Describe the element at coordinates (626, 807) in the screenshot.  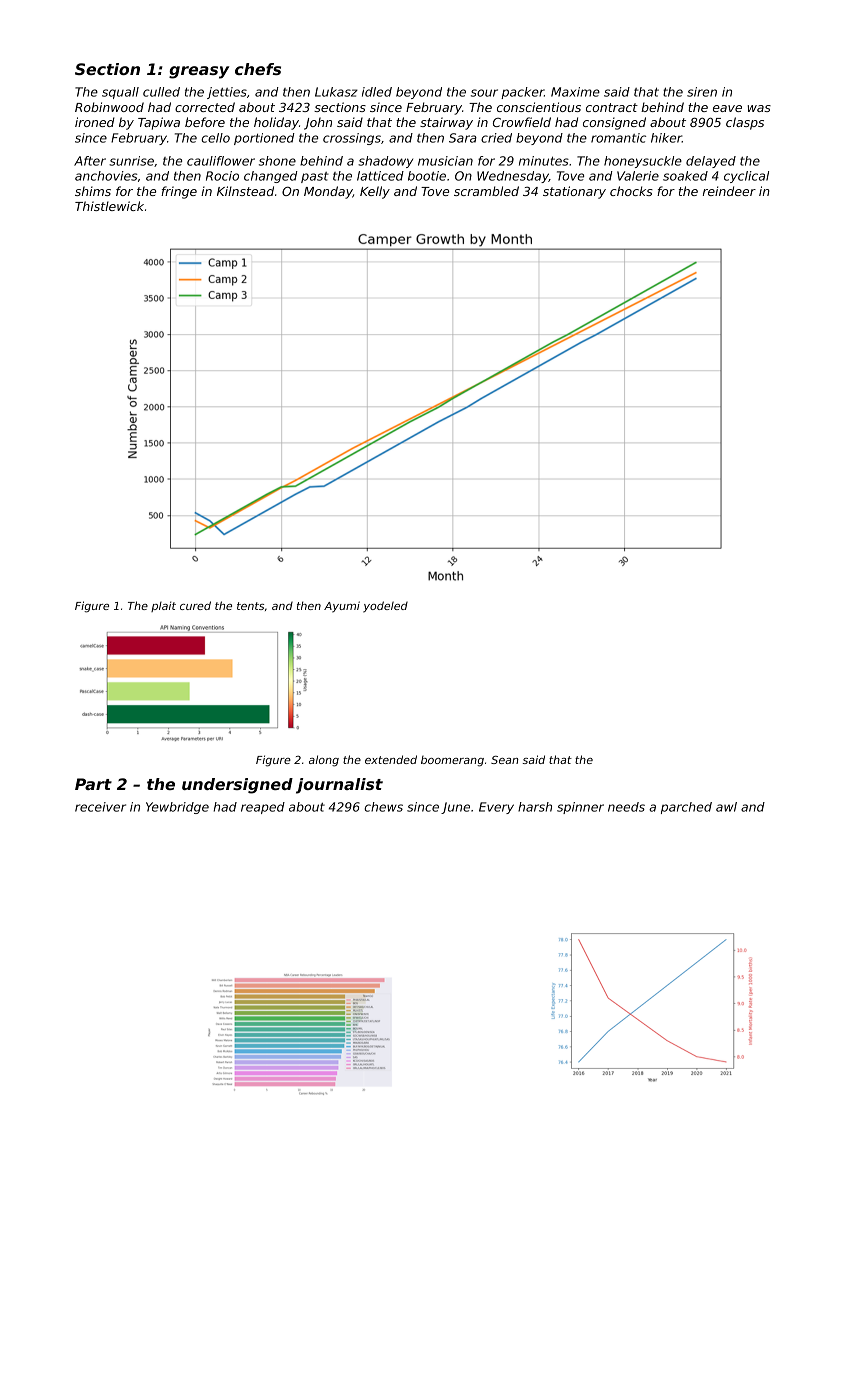
I see `needs` at that location.
